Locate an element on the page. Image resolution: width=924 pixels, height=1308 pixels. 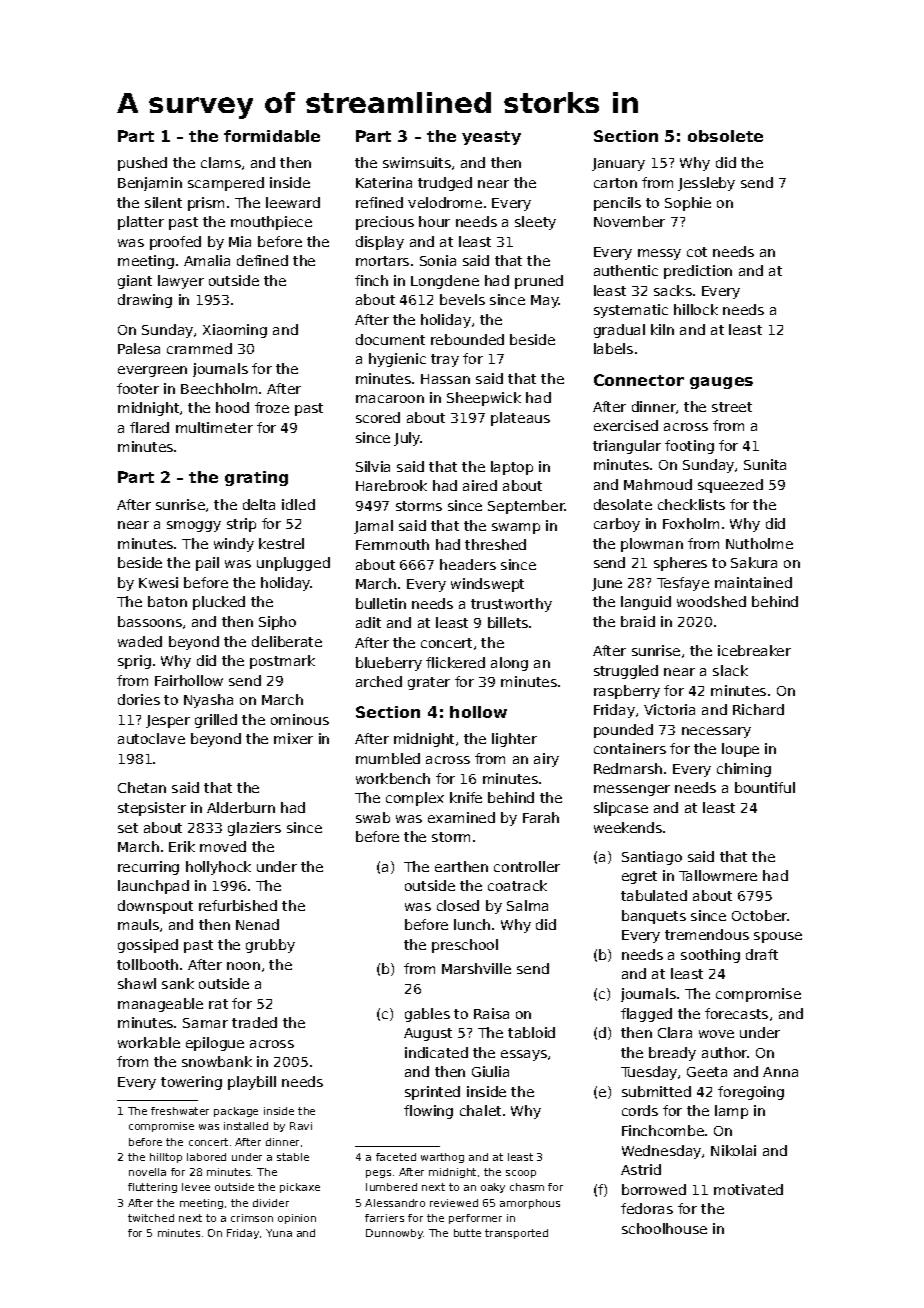
hollyhock is located at coordinates (218, 868).
